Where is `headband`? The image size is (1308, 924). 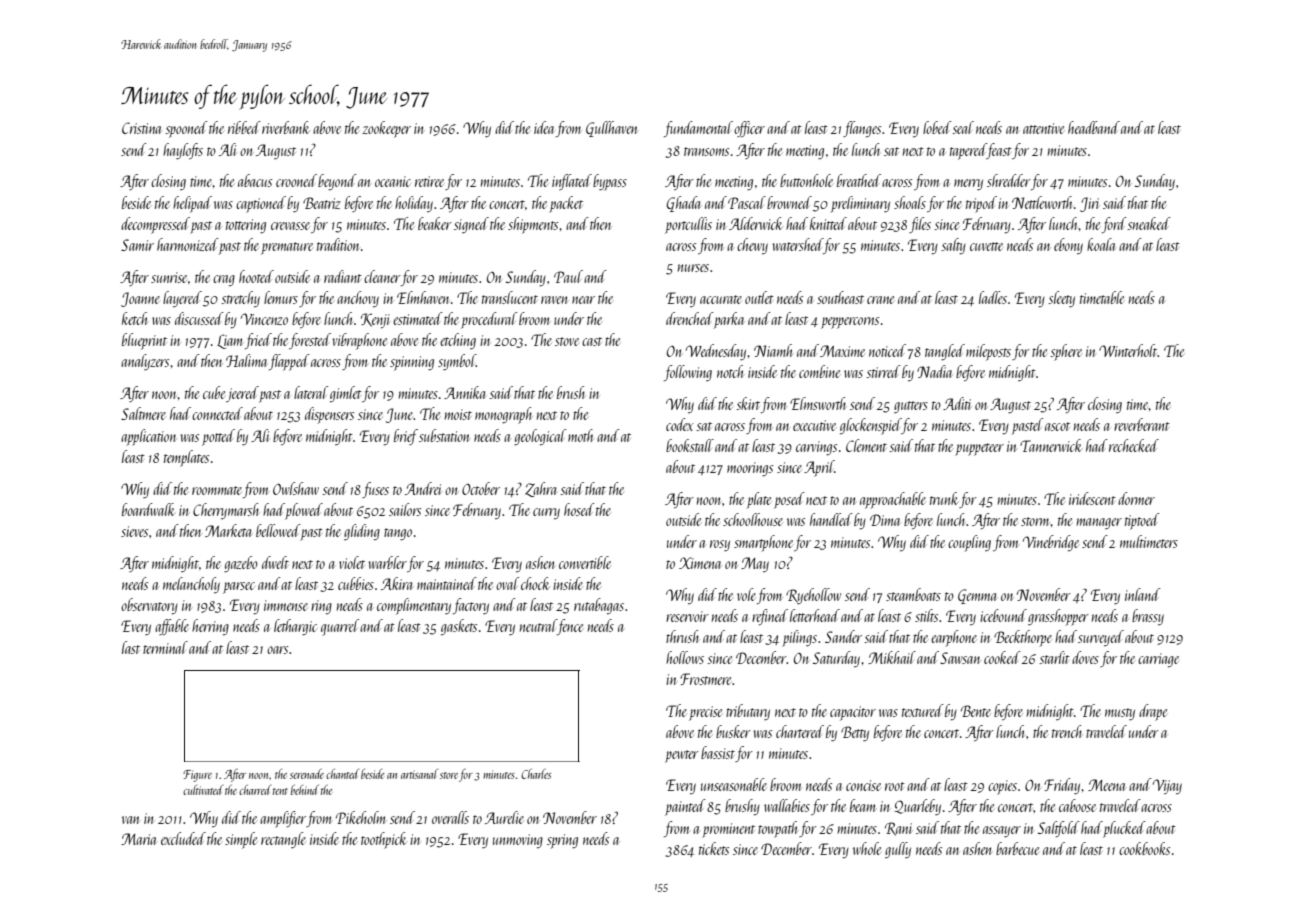
headband is located at coordinates (1094, 127).
